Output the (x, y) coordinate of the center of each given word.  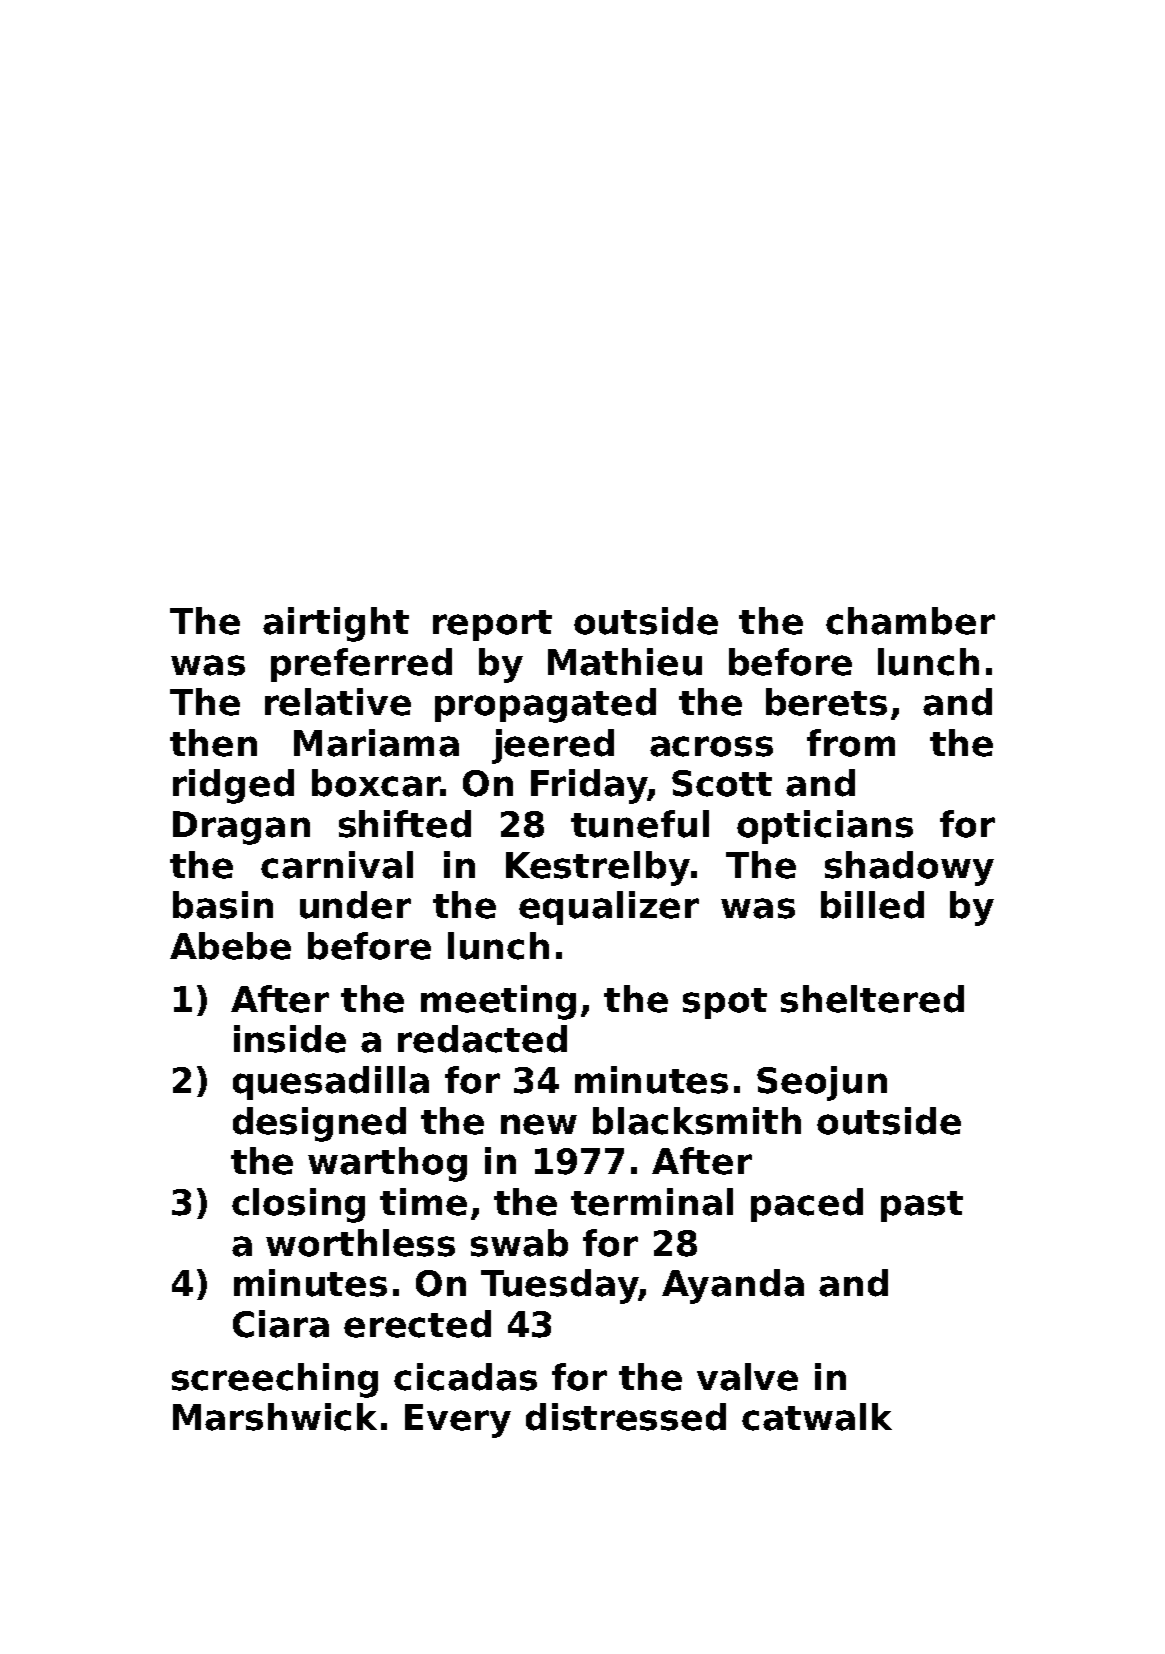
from (851, 743)
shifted (405, 824)
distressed (626, 1417)
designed (319, 1124)
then (213, 743)
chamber (910, 621)
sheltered (872, 999)
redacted (482, 1039)
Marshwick (275, 1417)
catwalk (817, 1417)
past (922, 1206)
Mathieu (625, 662)
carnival (337, 865)
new (539, 1124)
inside (290, 1039)
